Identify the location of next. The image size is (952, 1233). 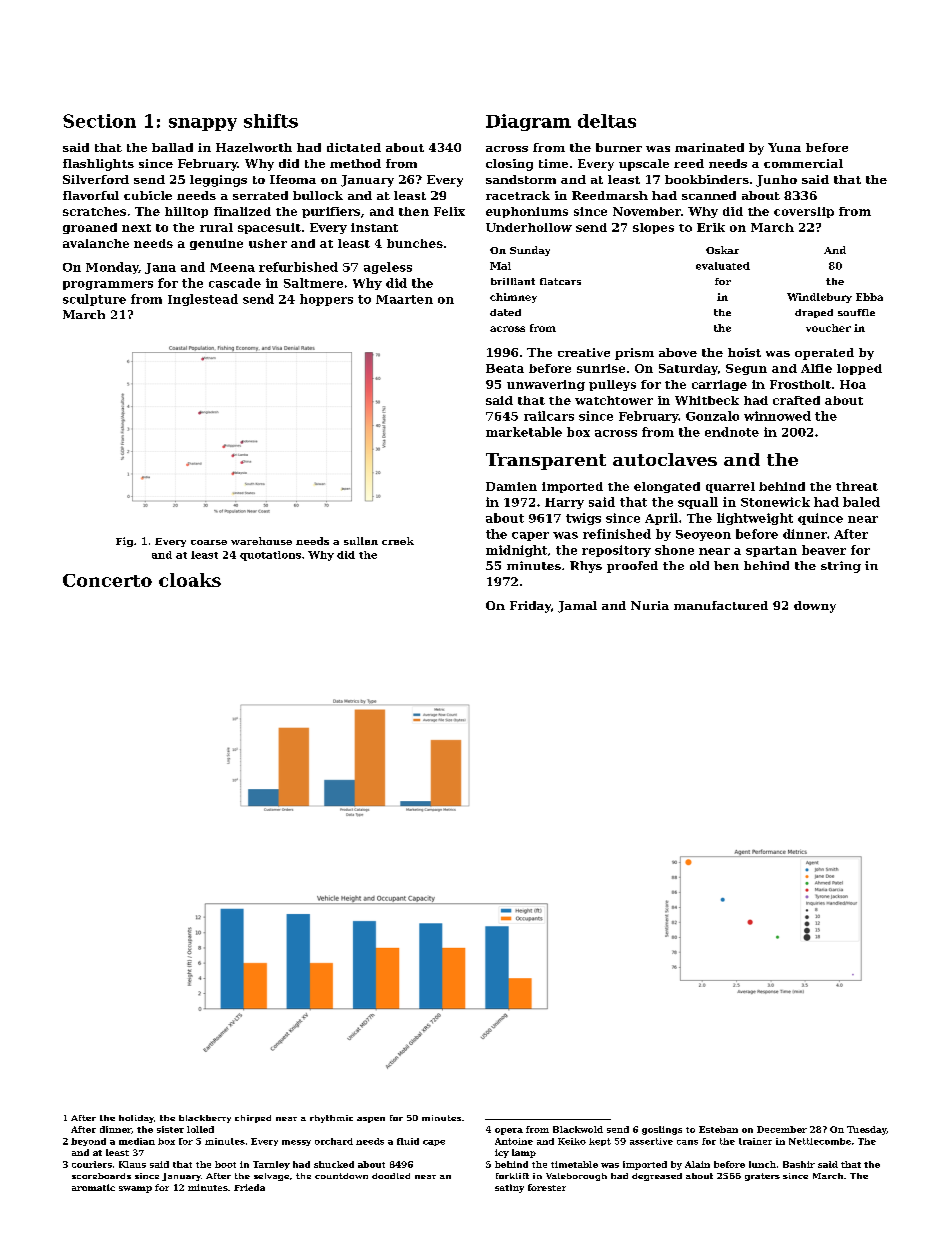
(136, 228).
